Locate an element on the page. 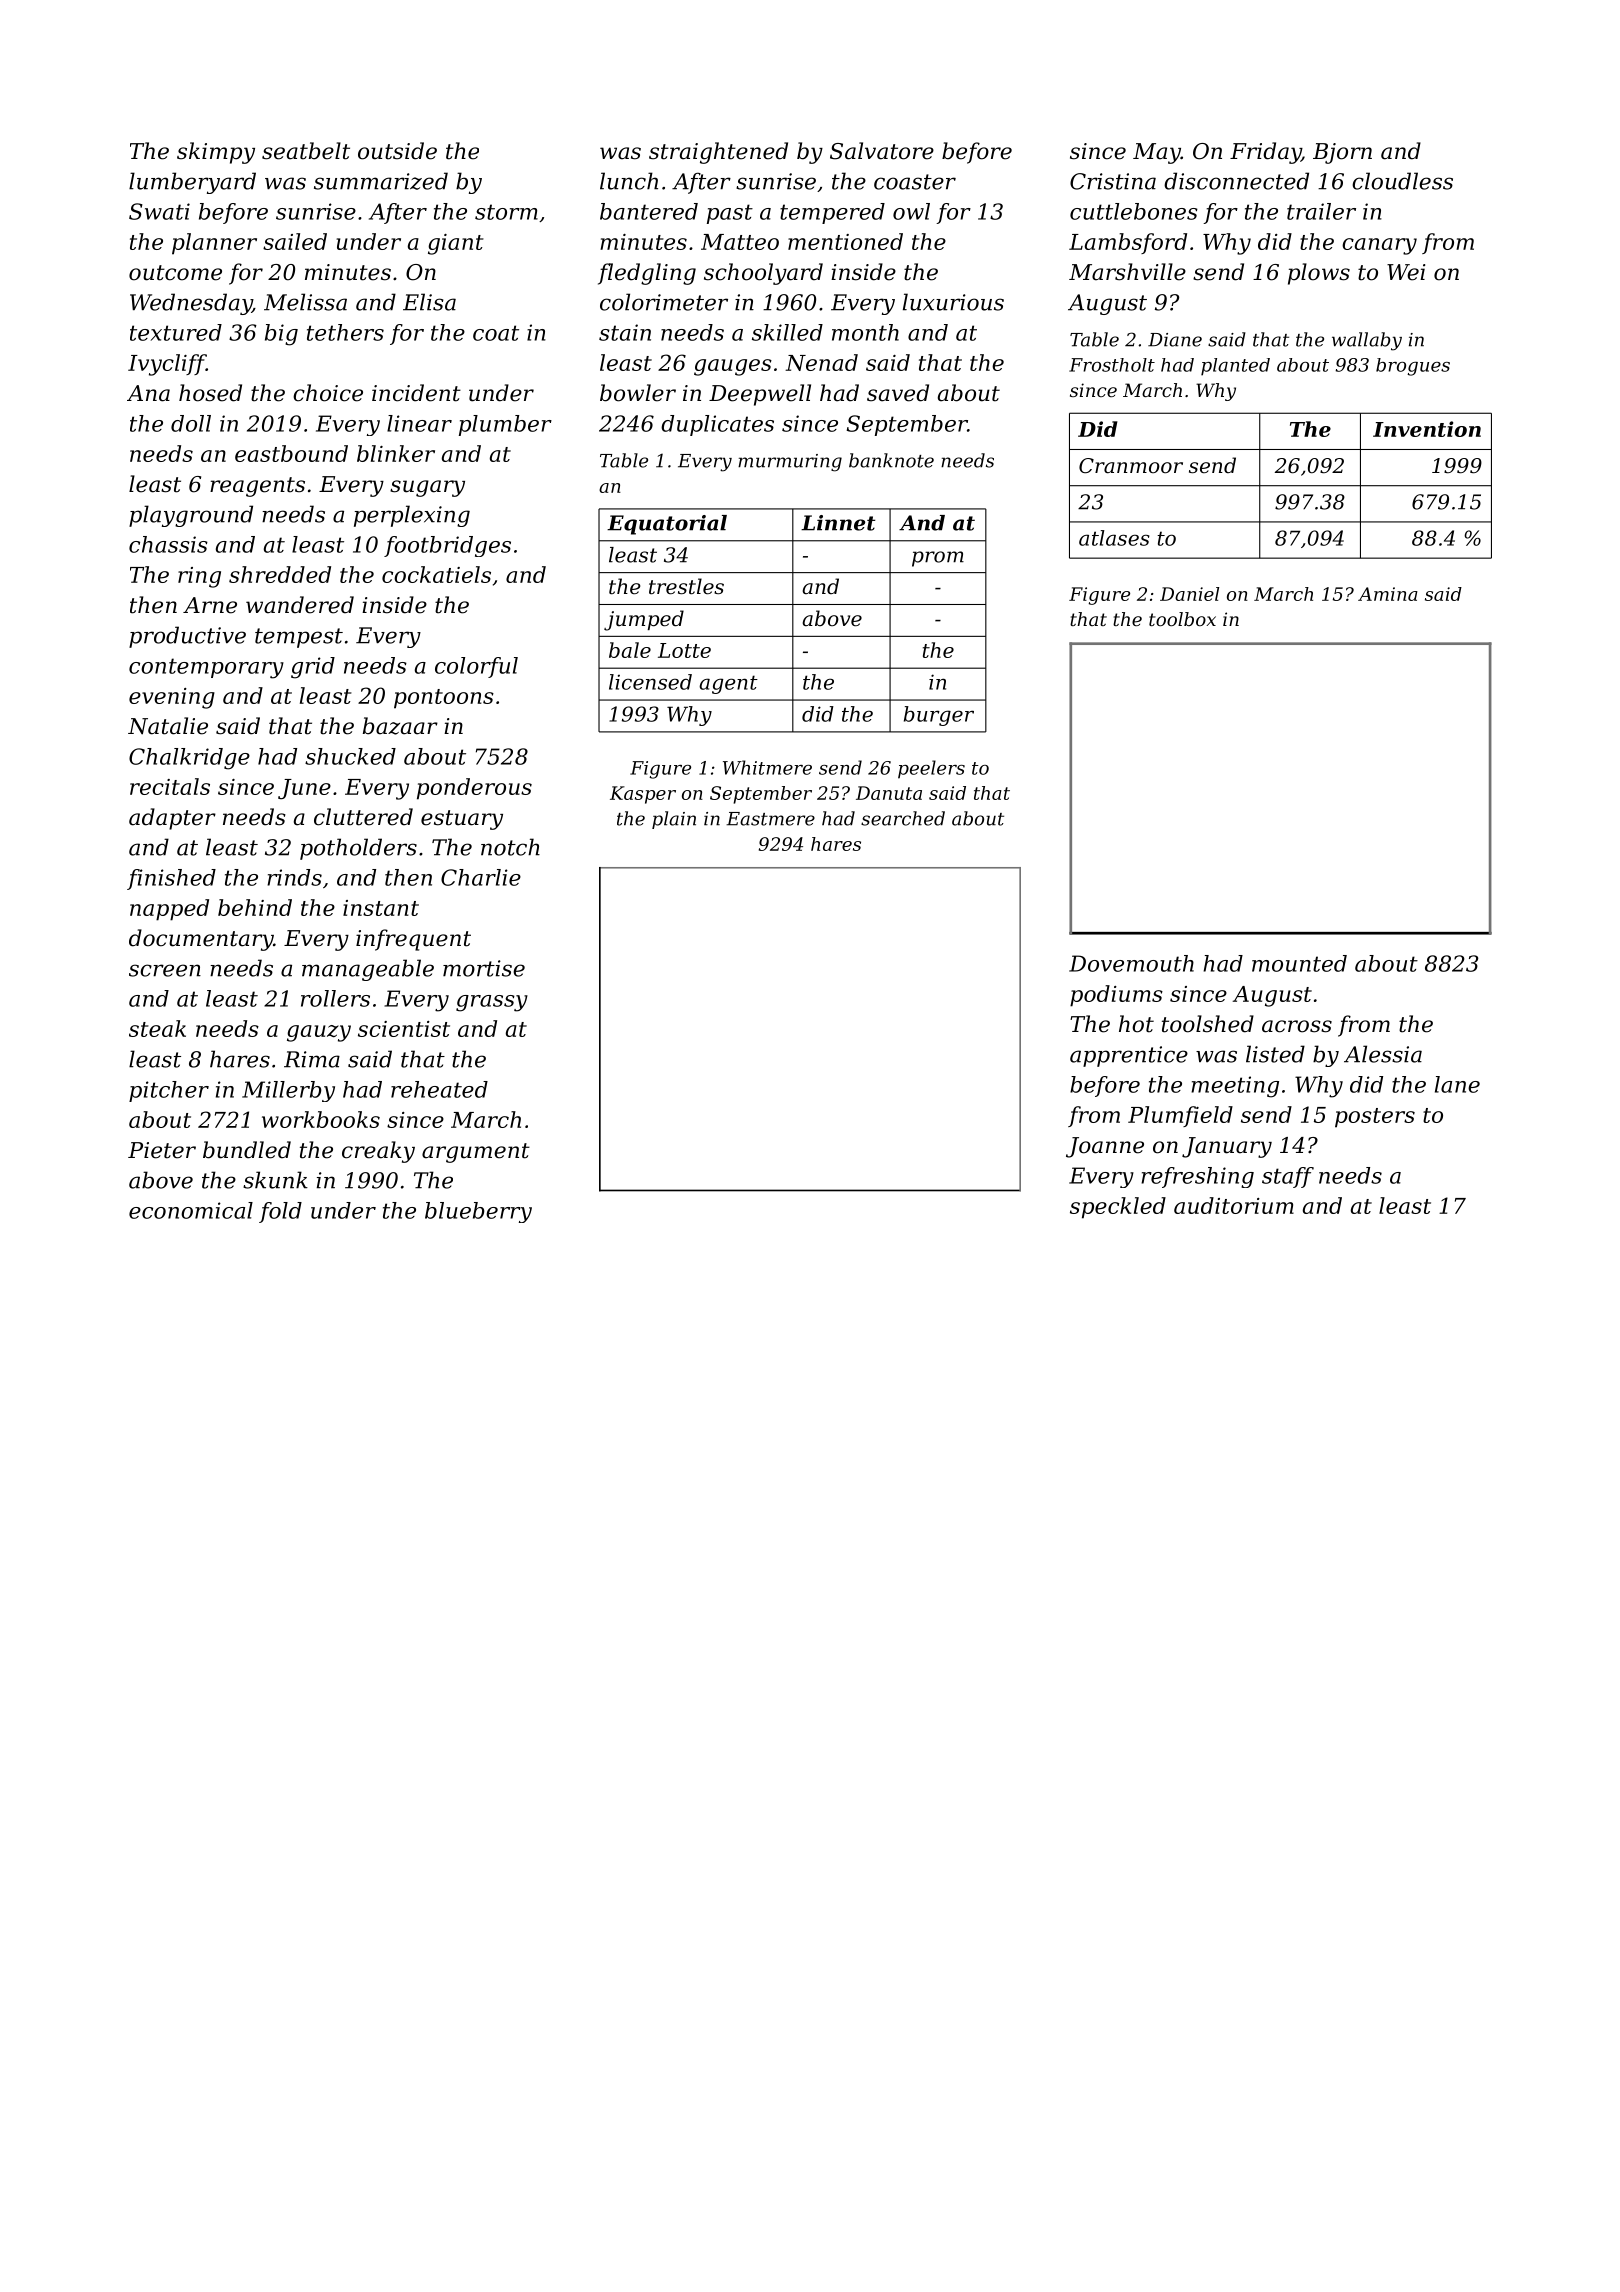 The height and width of the page is (2292, 1620). podiums is located at coordinates (1116, 996).
